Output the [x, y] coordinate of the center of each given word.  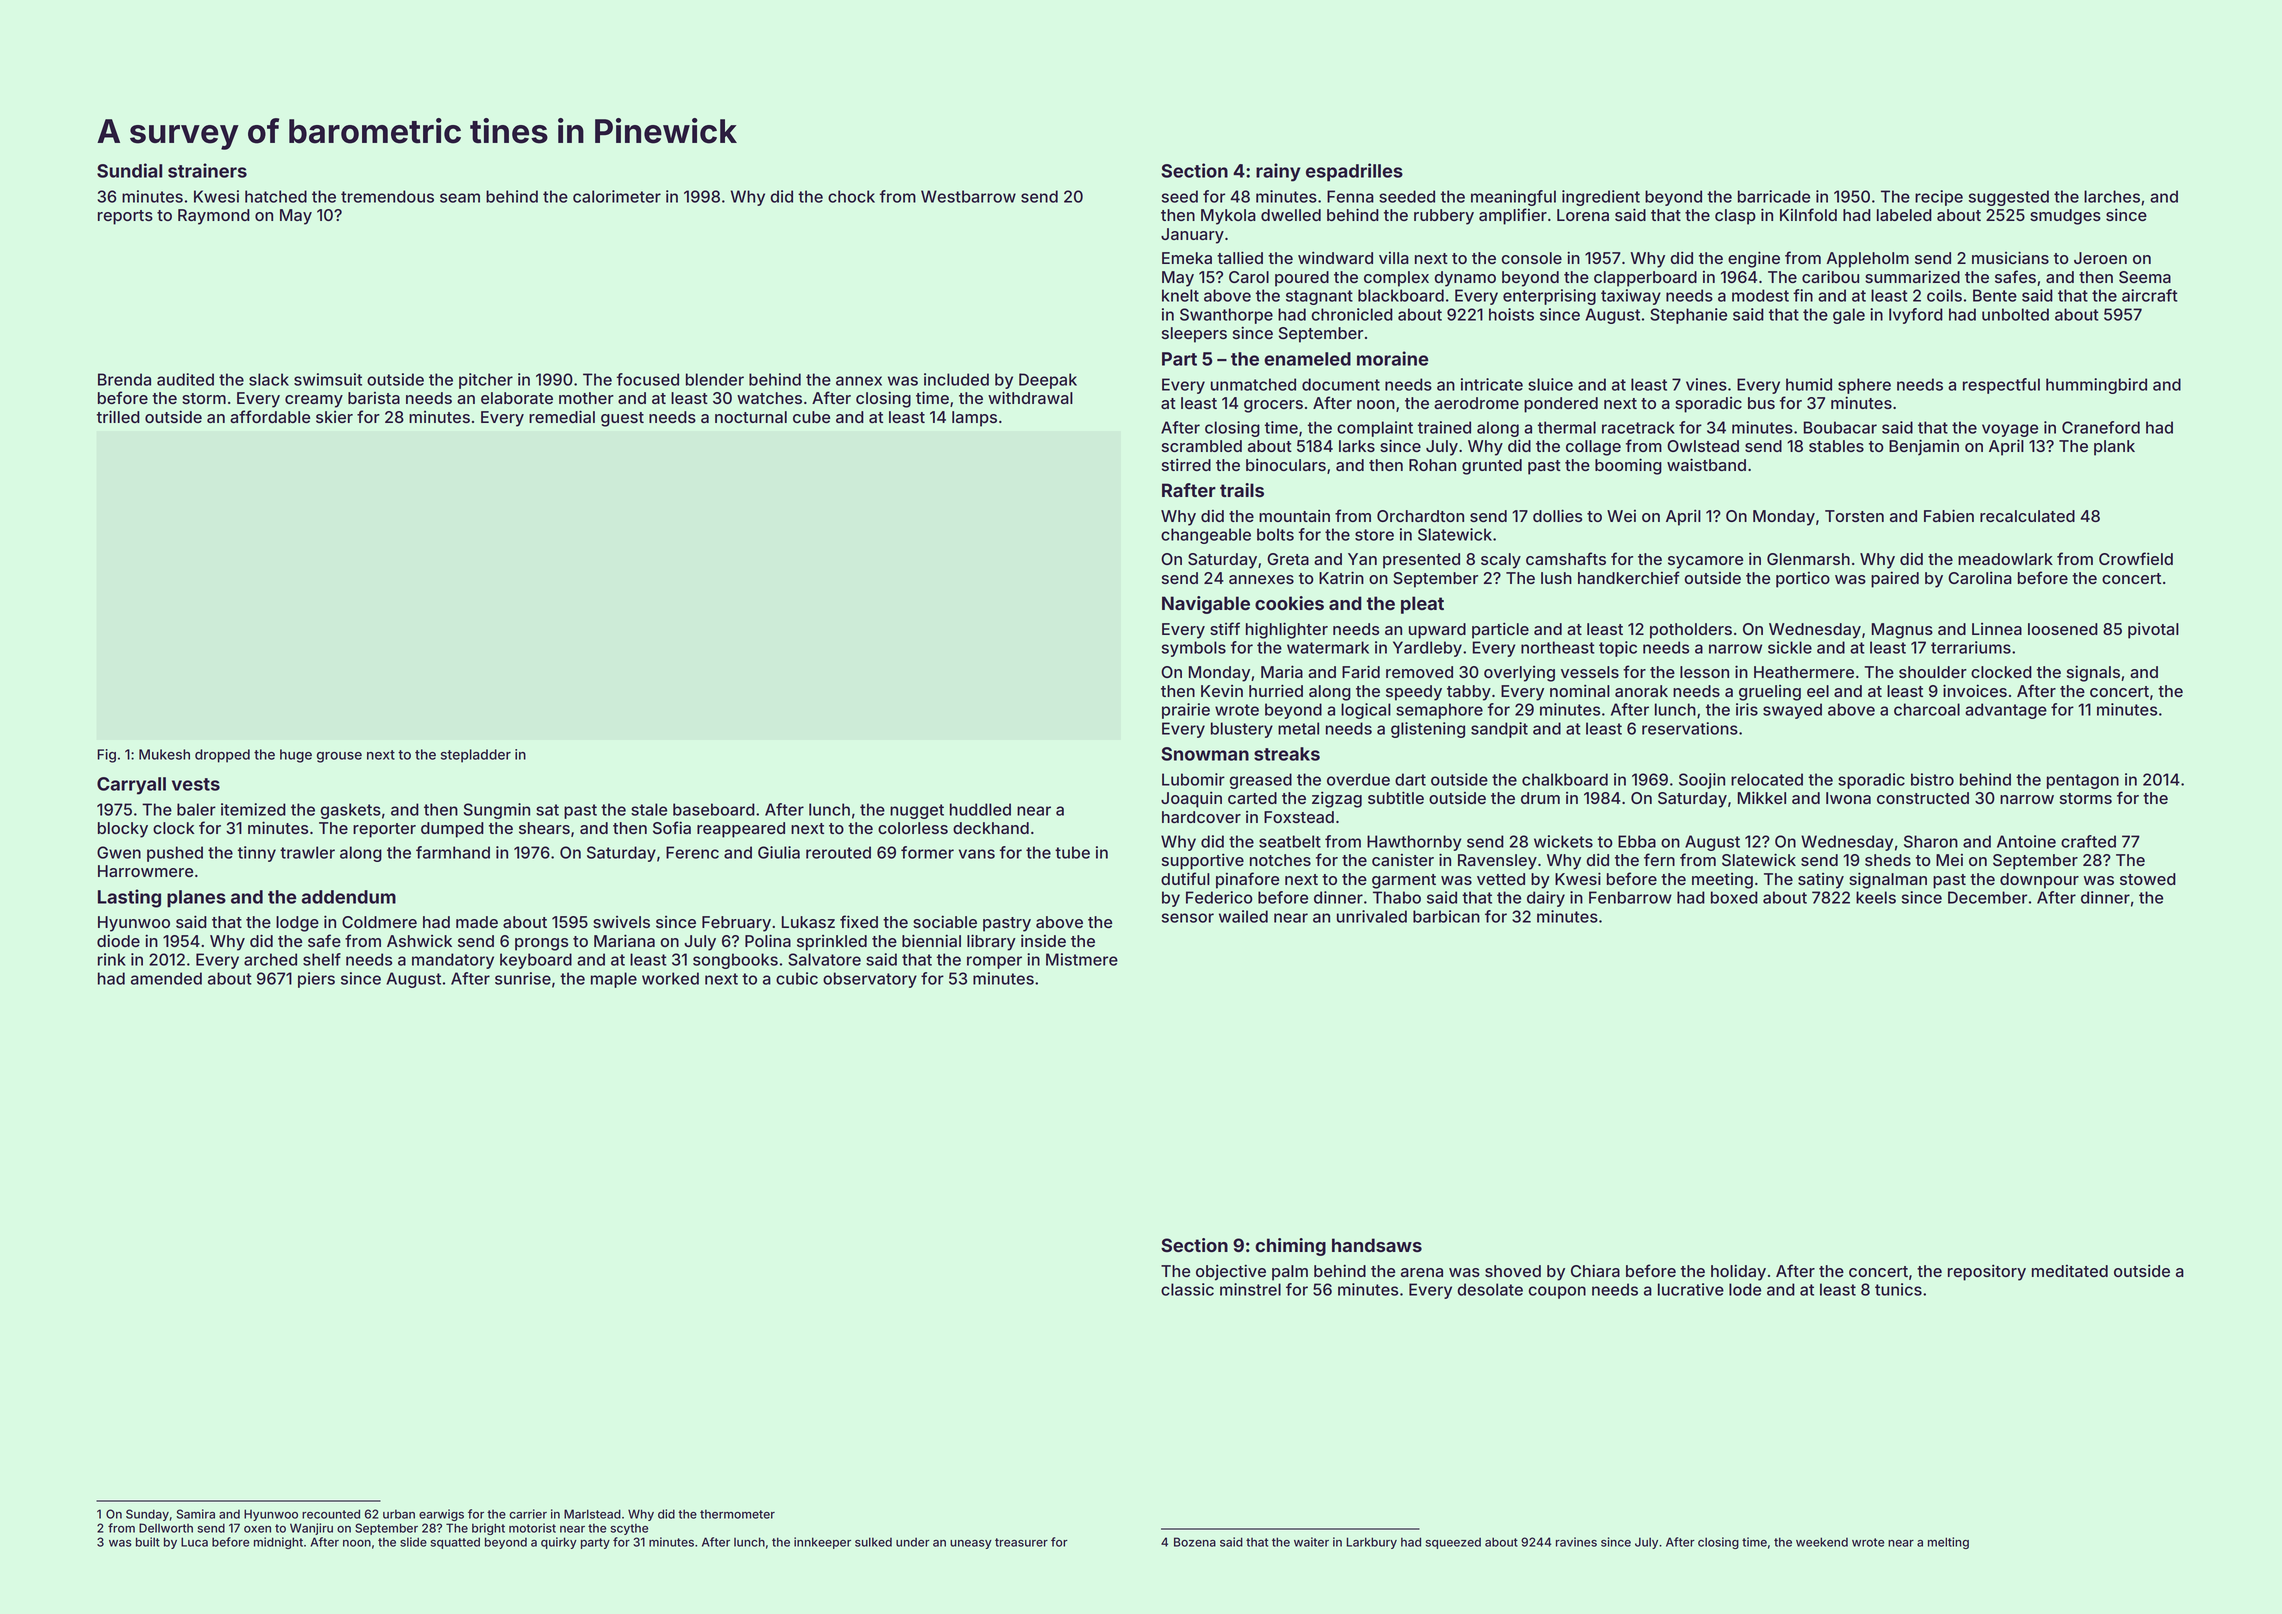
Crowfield [2136, 558]
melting [1948, 1543]
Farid [1361, 671]
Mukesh [164, 754]
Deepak [1048, 381]
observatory [870, 980]
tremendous [387, 196]
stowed [2148, 879]
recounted [331, 1514]
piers [316, 980]
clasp [1735, 217]
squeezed [1453, 1543]
